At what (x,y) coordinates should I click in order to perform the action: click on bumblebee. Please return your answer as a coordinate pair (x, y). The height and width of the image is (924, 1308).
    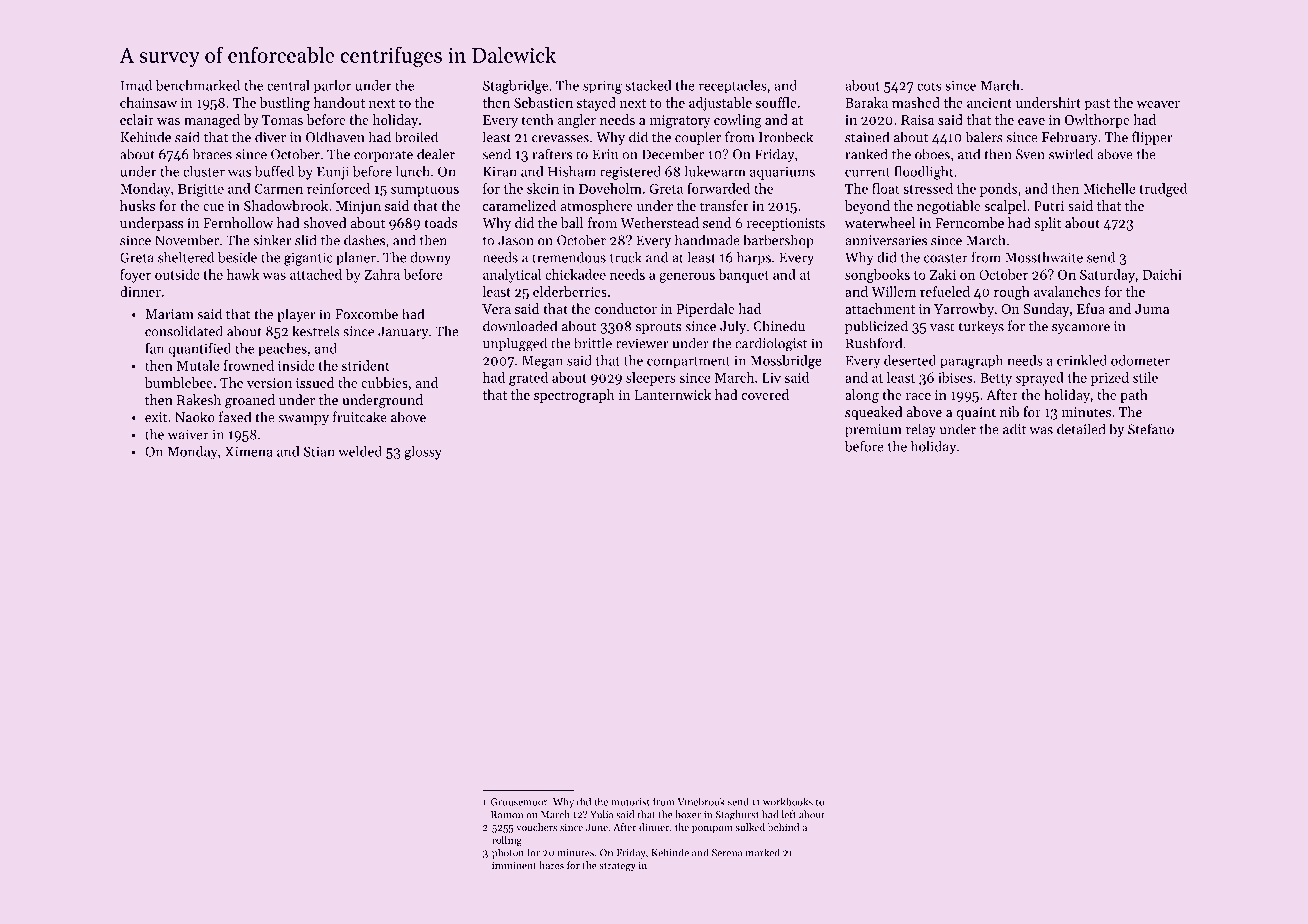
    Looking at the image, I should click on (179, 382).
